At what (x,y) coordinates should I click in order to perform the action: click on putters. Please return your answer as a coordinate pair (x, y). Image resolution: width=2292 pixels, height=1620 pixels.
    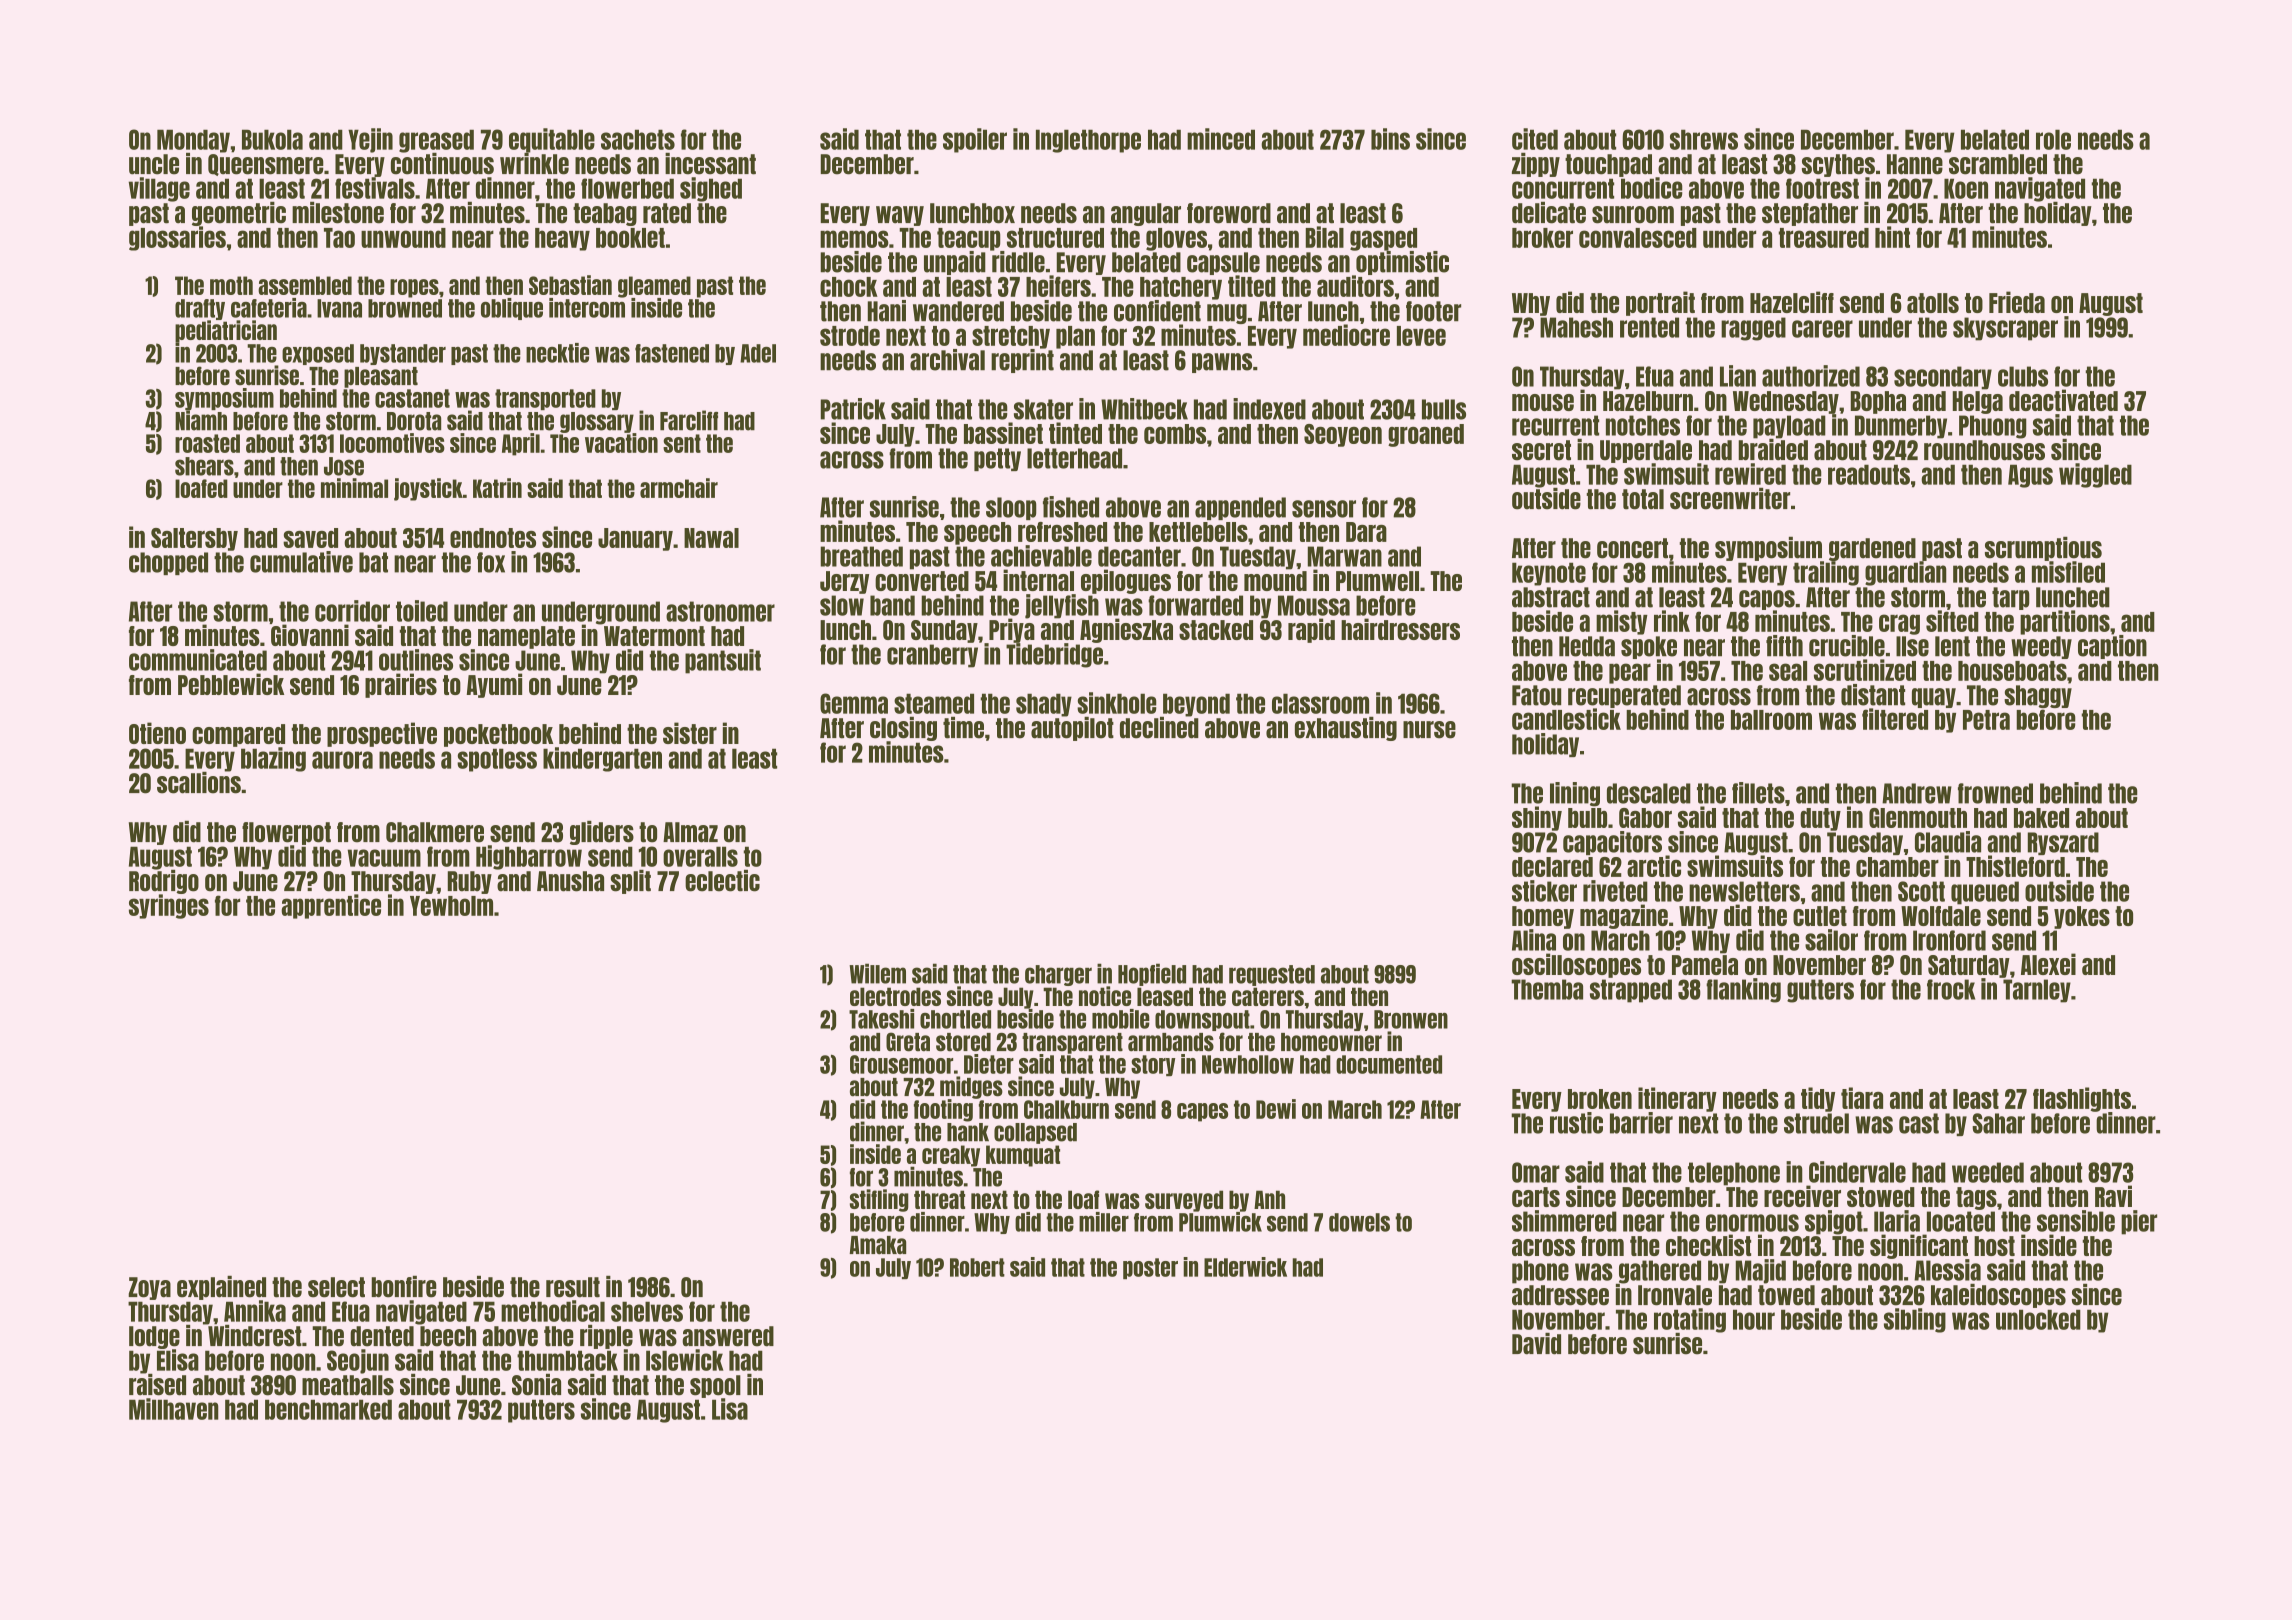
    Looking at the image, I should click on (541, 1411).
